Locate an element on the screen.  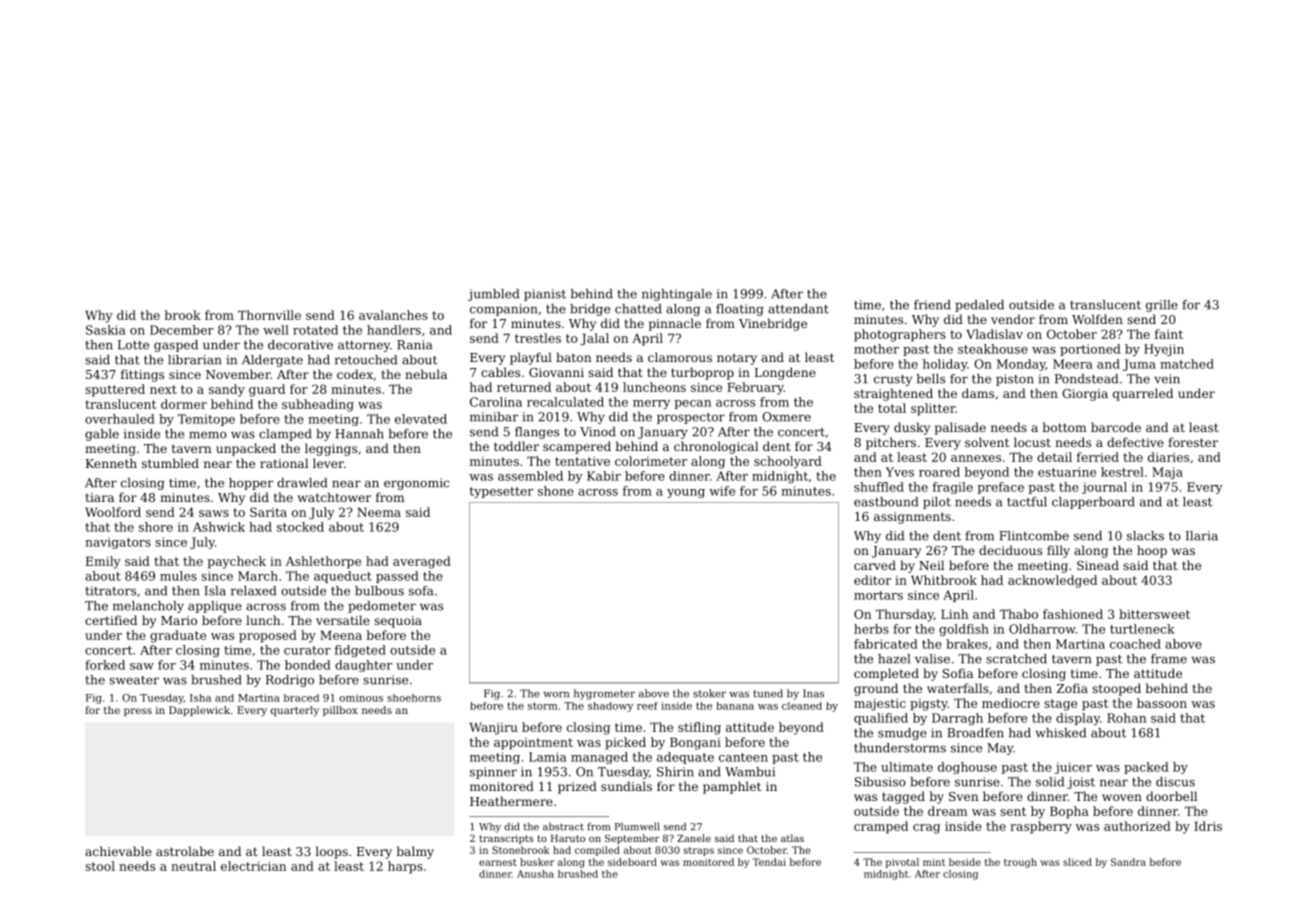
grille is located at coordinates (1162, 306).
